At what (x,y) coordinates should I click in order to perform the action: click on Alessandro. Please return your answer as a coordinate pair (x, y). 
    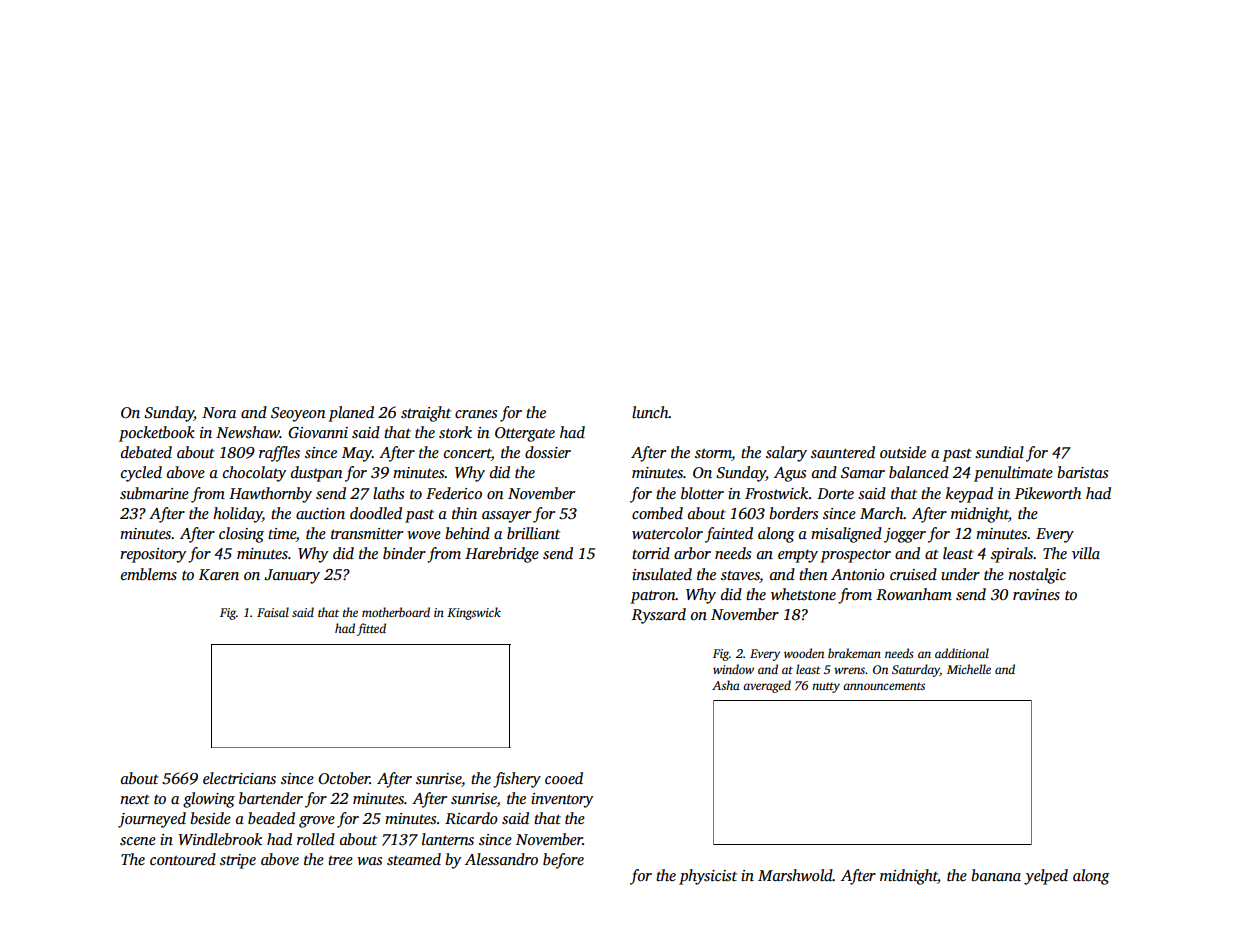
    Looking at the image, I should click on (501, 859).
